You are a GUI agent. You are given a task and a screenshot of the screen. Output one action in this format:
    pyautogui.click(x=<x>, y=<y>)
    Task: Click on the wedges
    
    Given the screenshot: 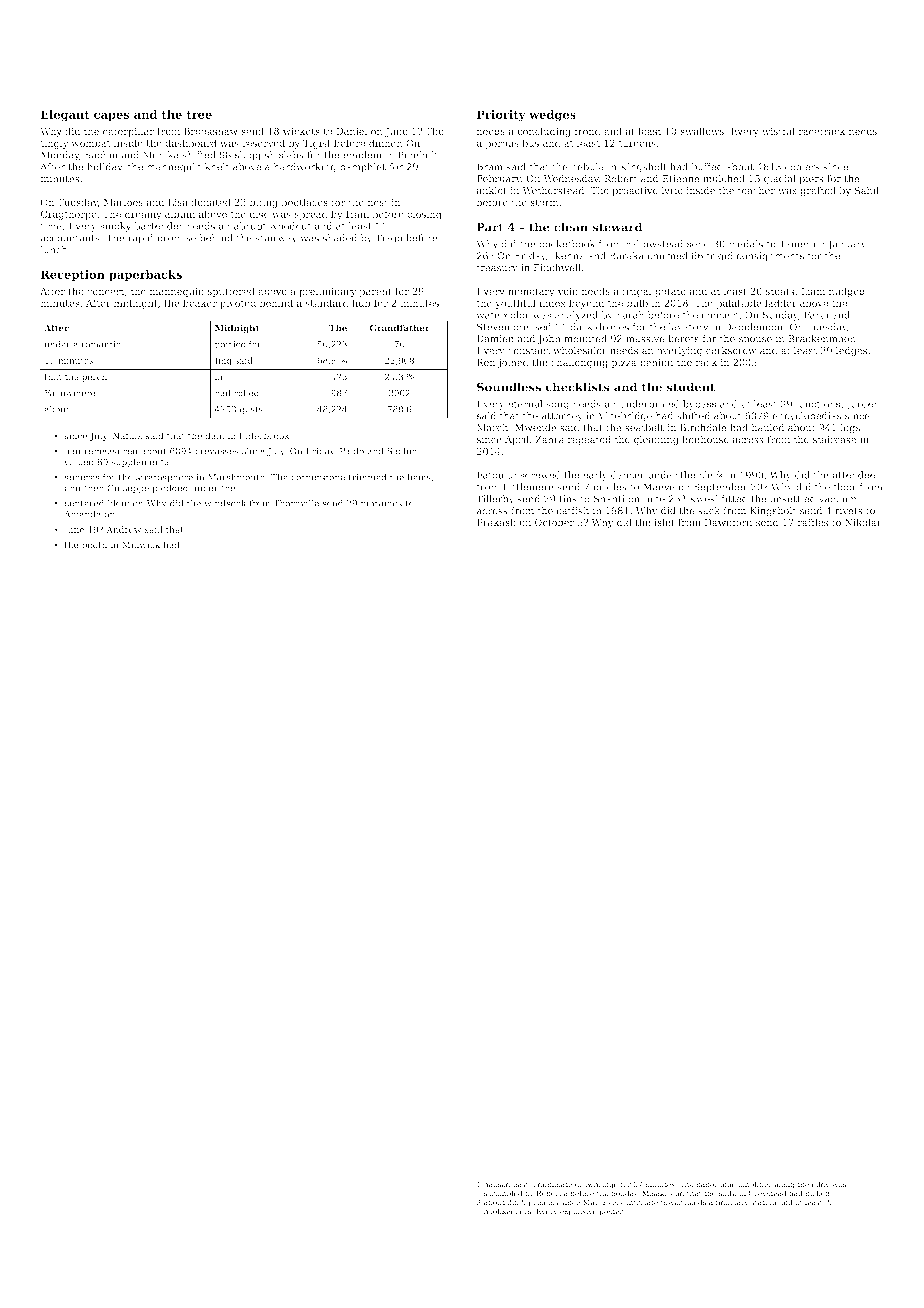 What is the action you would take?
    pyautogui.click(x=552, y=116)
